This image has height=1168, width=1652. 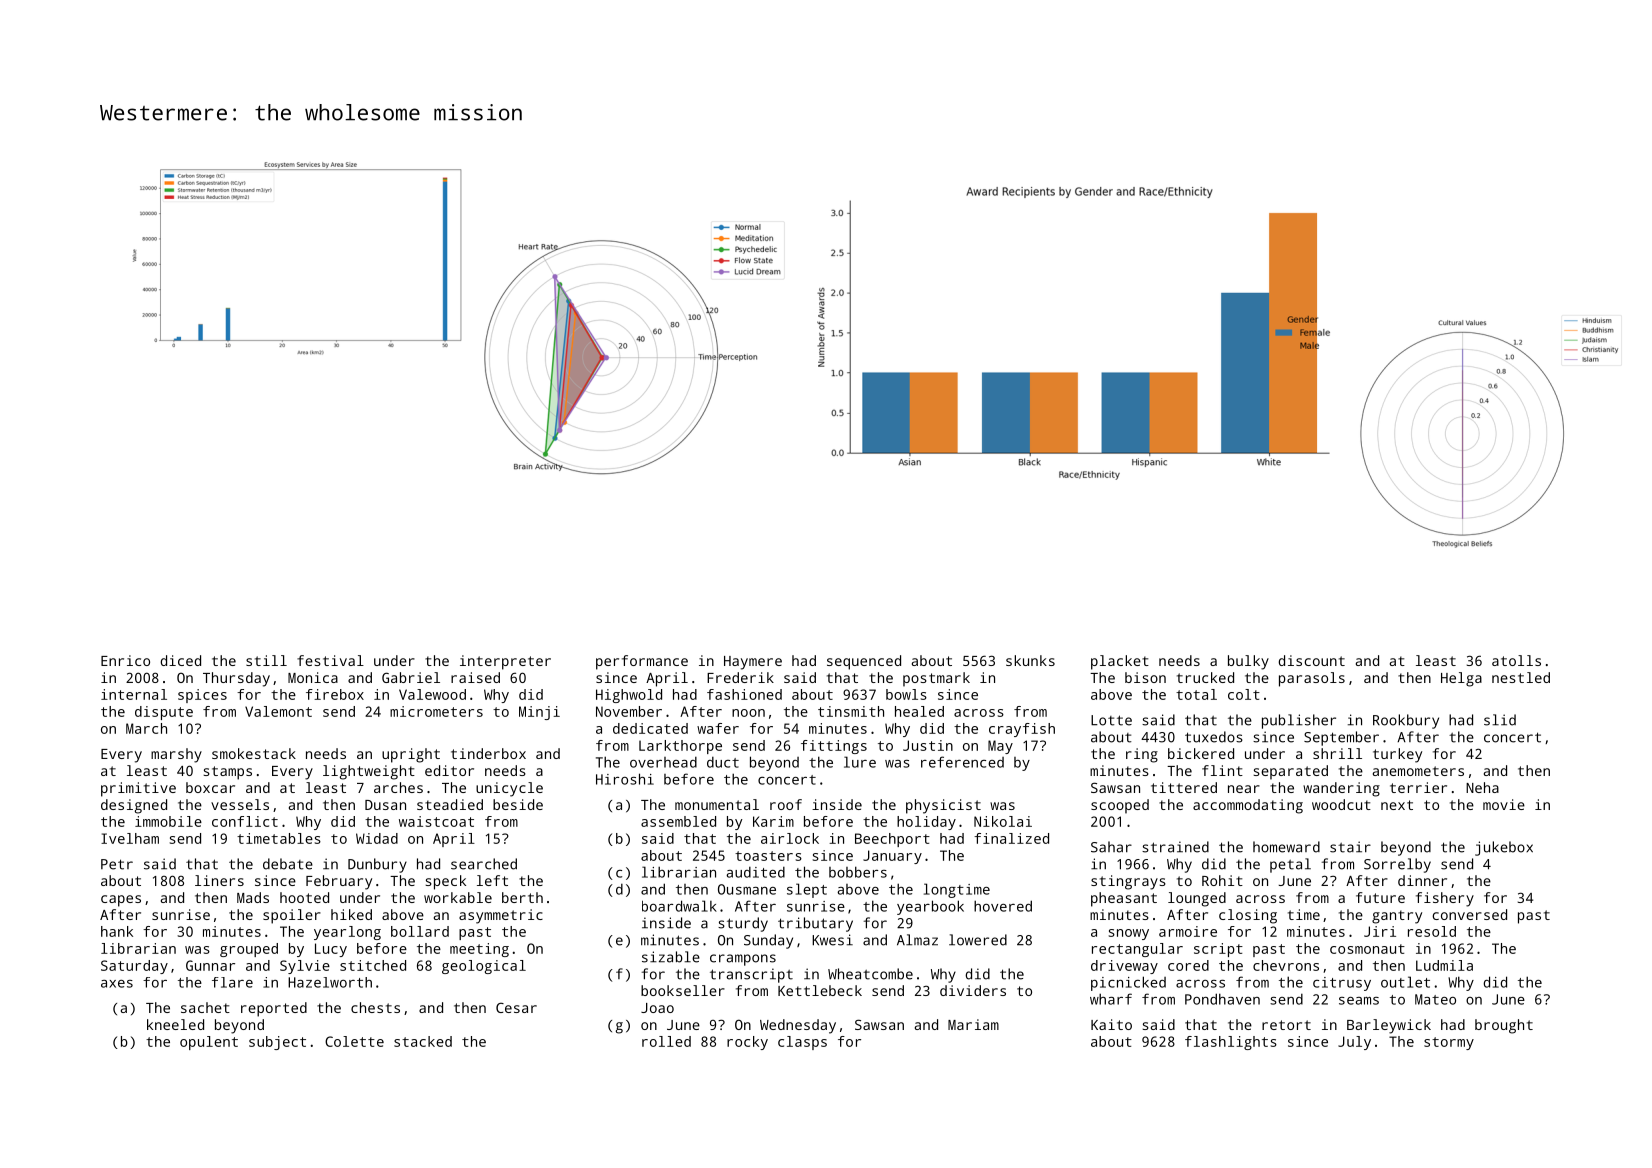 What do you see at coordinates (786, 804) in the image?
I see `roof` at bounding box center [786, 804].
